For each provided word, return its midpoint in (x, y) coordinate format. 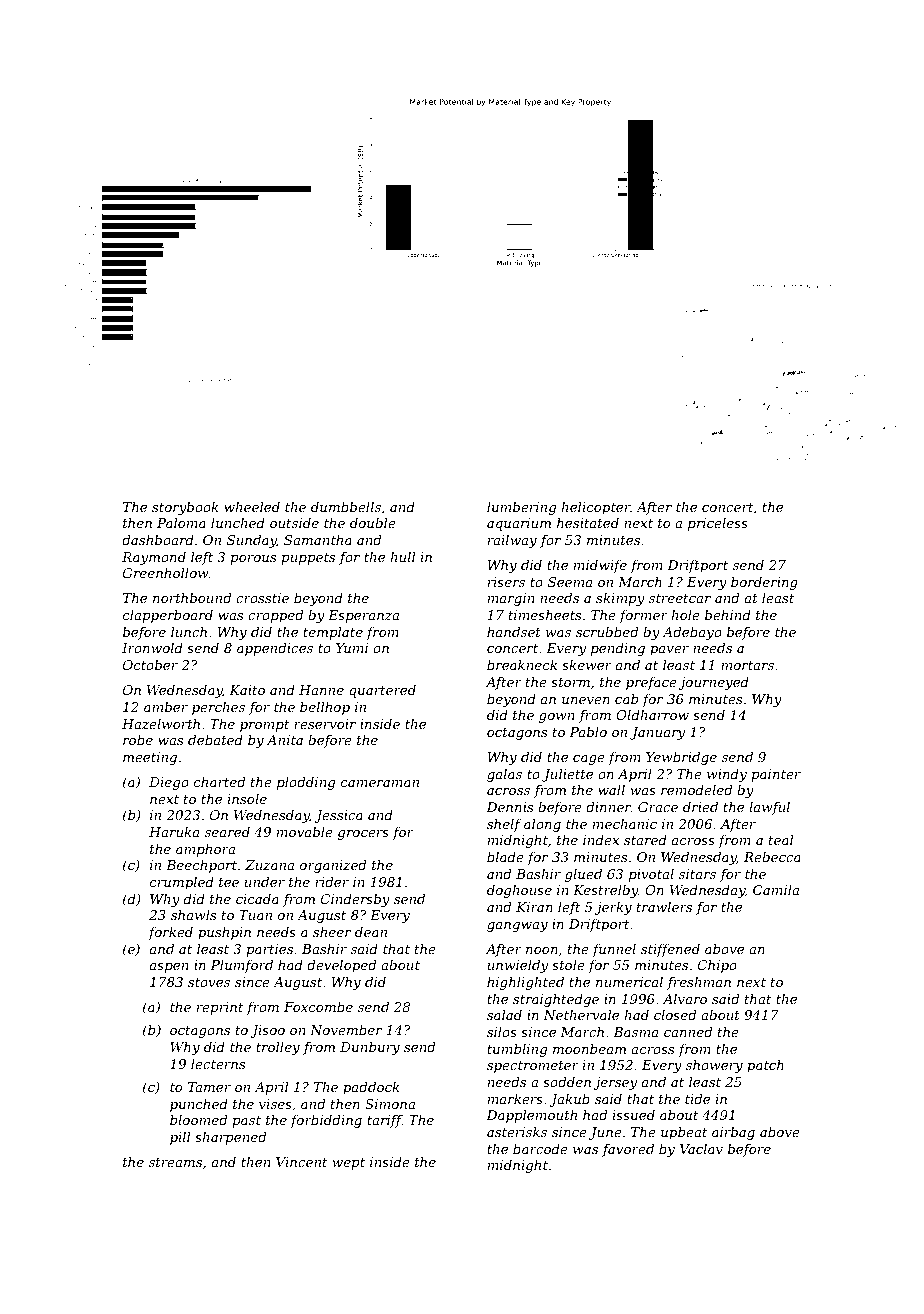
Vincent (302, 1162)
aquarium (519, 524)
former (643, 616)
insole (247, 799)
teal (781, 840)
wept (348, 1164)
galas (504, 775)
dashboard (158, 540)
